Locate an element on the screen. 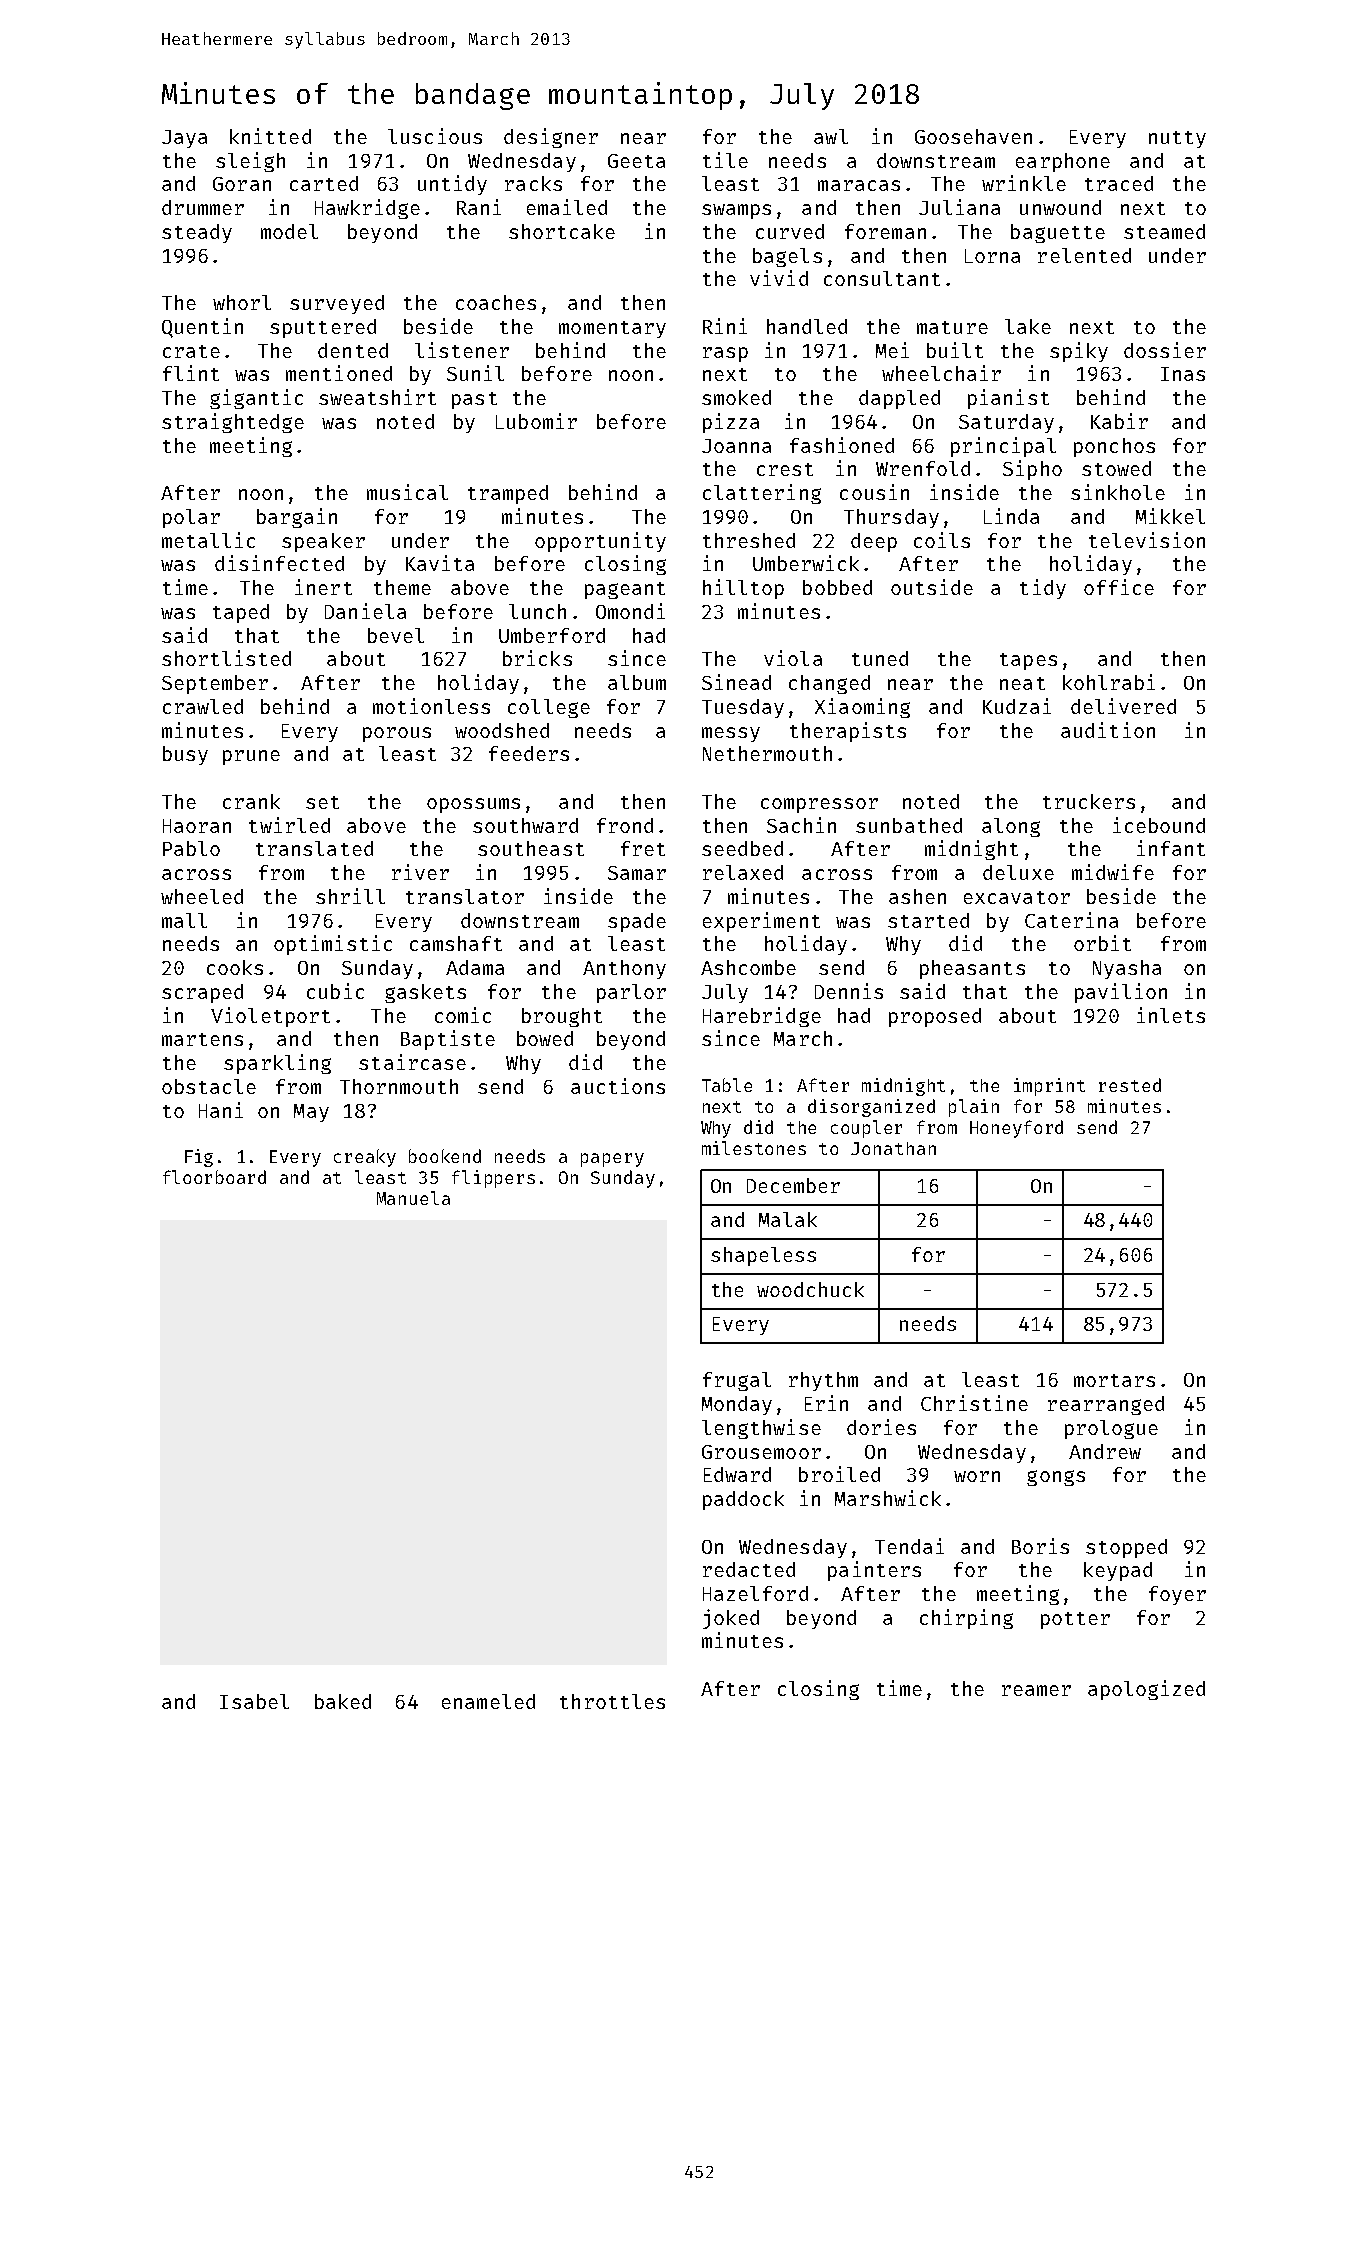  Wrenfold is located at coordinates (923, 468).
